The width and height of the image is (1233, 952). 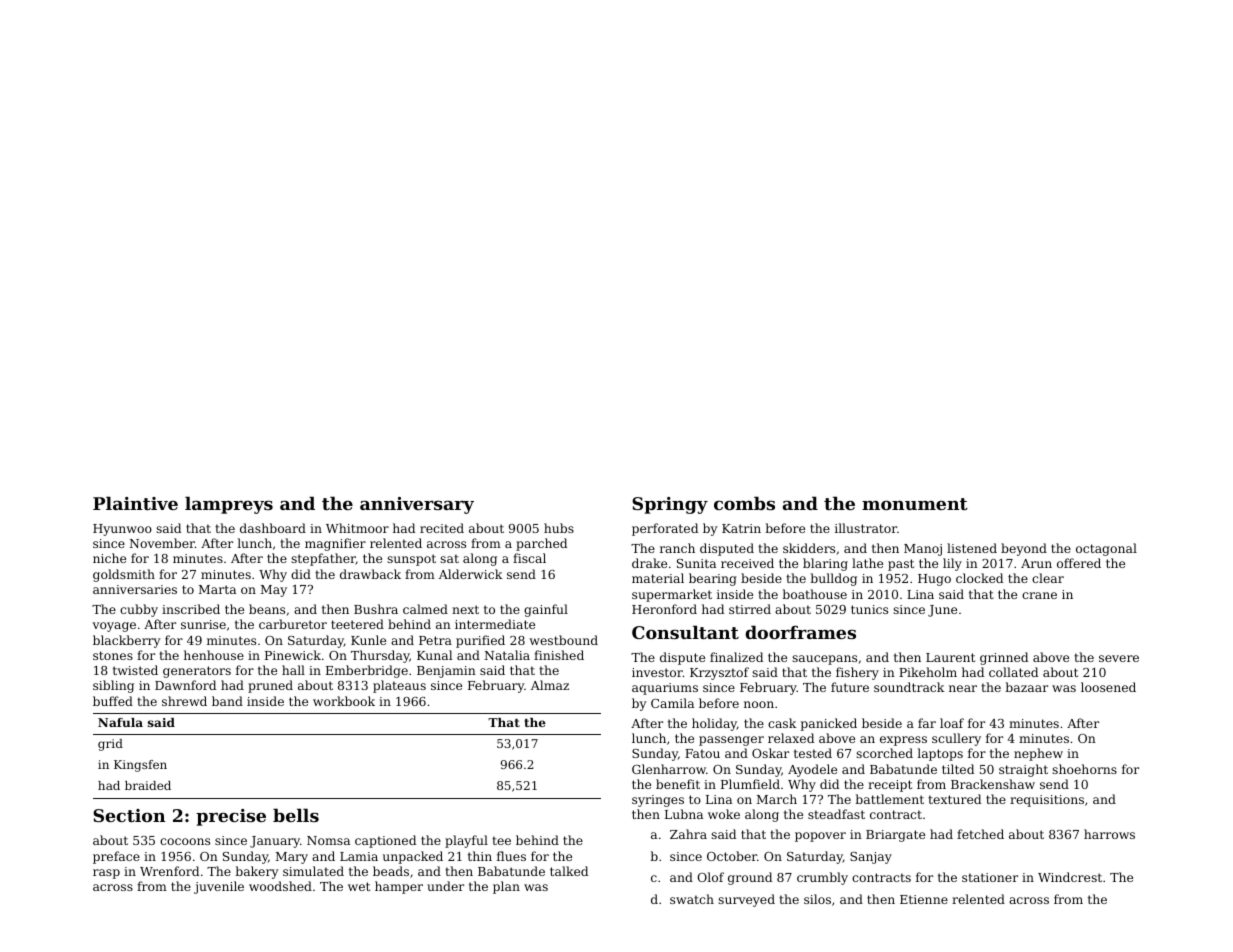 What do you see at coordinates (135, 589) in the image?
I see `anniversaries` at bounding box center [135, 589].
